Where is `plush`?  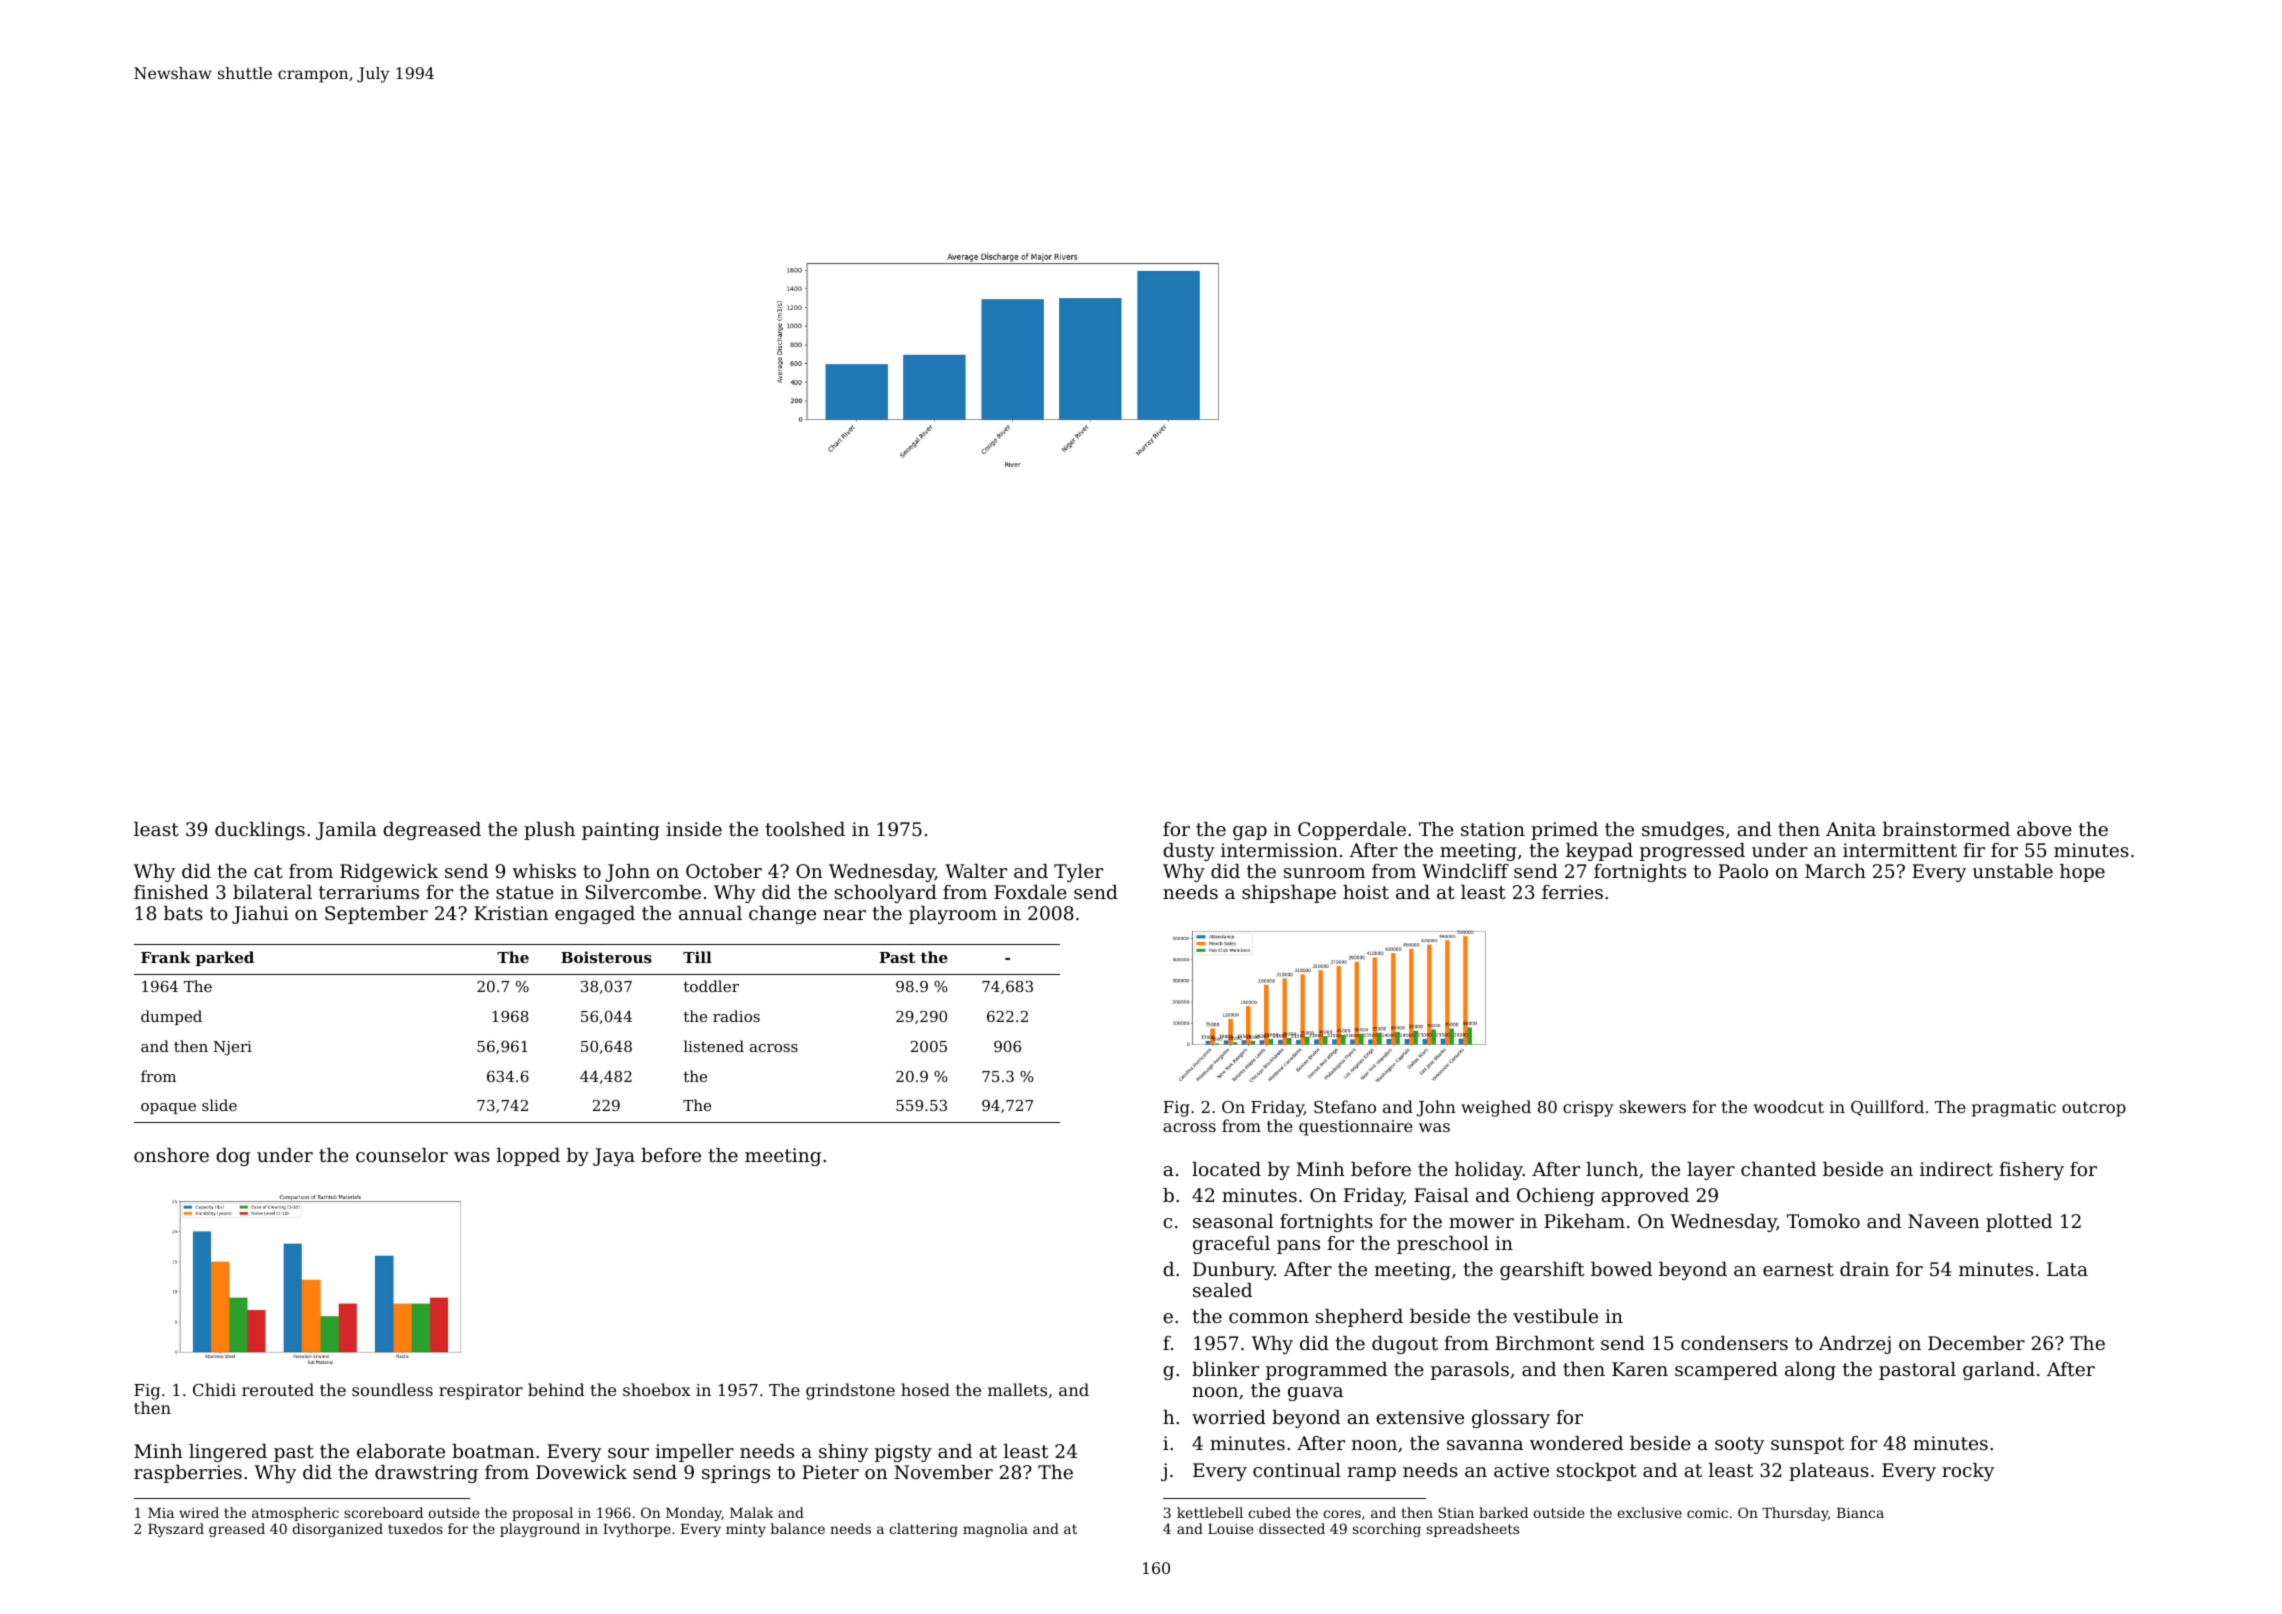
plush is located at coordinates (549, 831).
